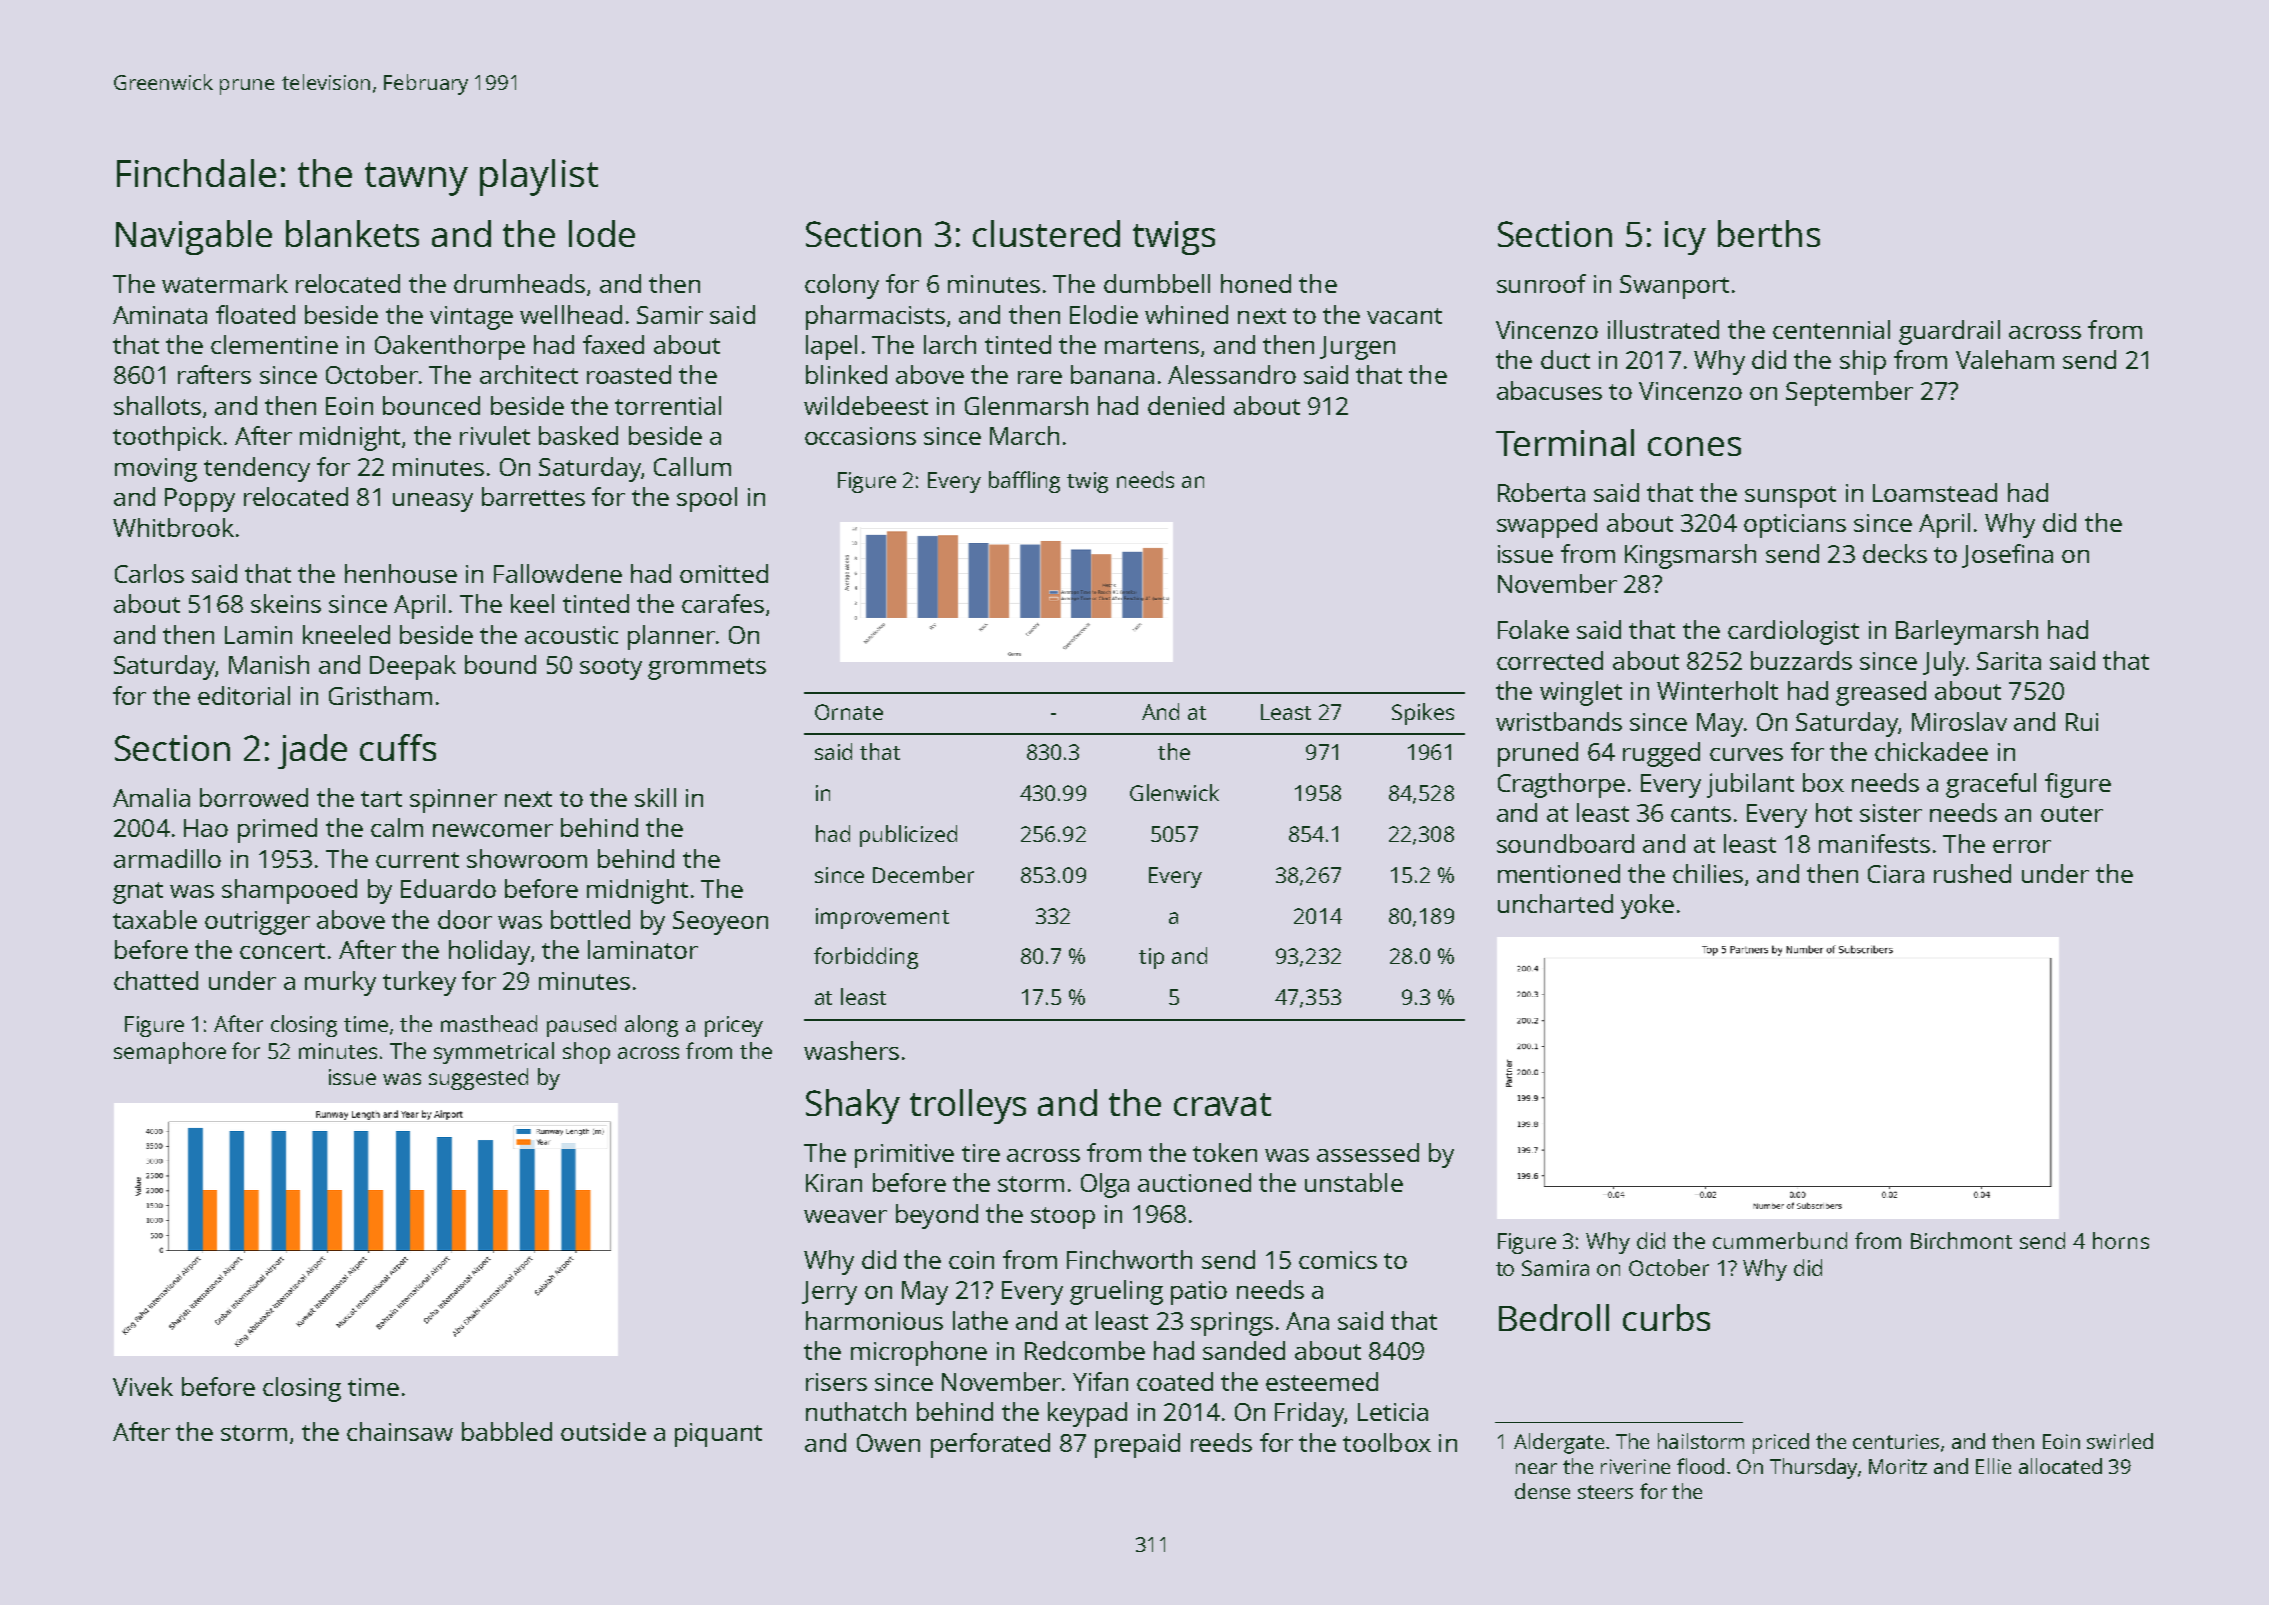 The width and height of the screenshot is (2269, 1605). Describe the element at coordinates (257, 923) in the screenshot. I see `outrigger` at that location.
